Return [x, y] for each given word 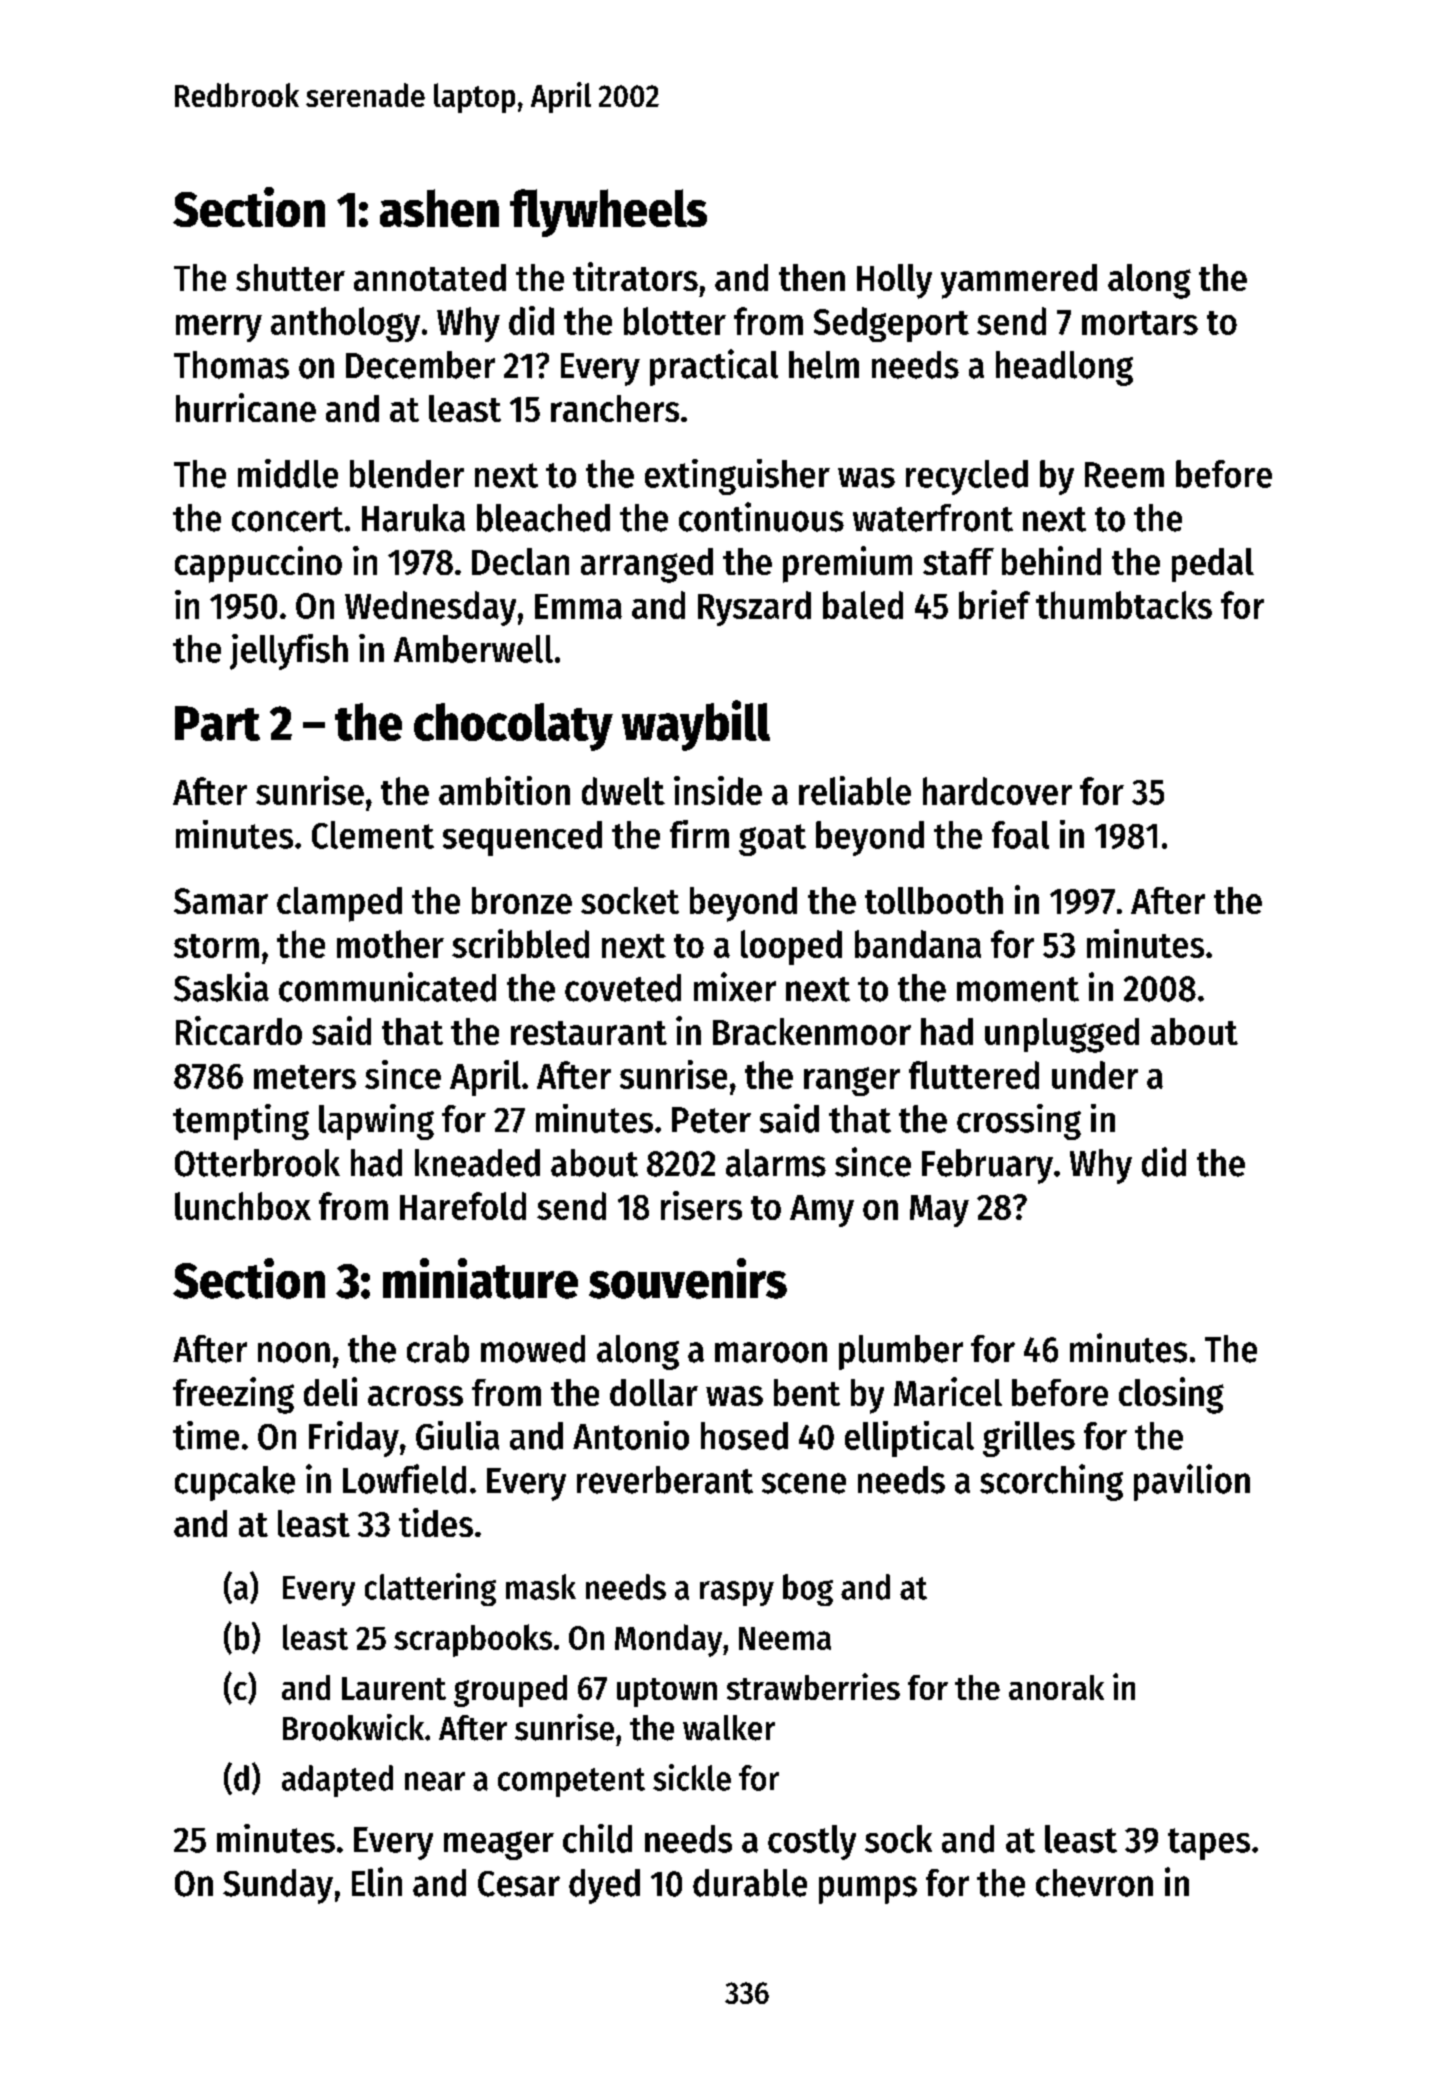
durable [750, 1883]
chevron [1094, 1883]
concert [287, 519]
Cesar [519, 1884]
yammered [1019, 281]
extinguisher [737, 477]
